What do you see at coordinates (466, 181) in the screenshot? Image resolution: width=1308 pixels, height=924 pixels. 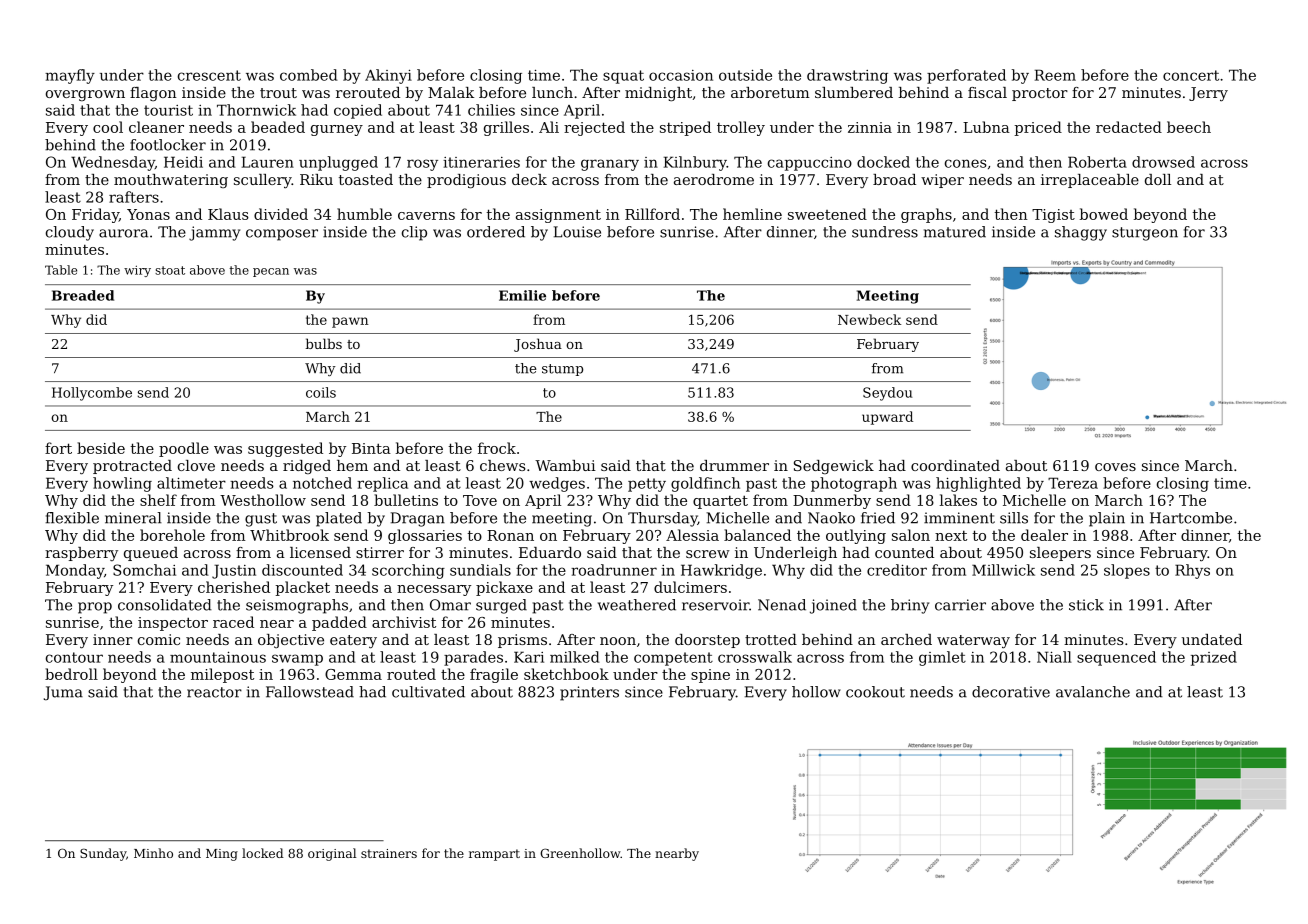 I see `prodigious` at bounding box center [466, 181].
